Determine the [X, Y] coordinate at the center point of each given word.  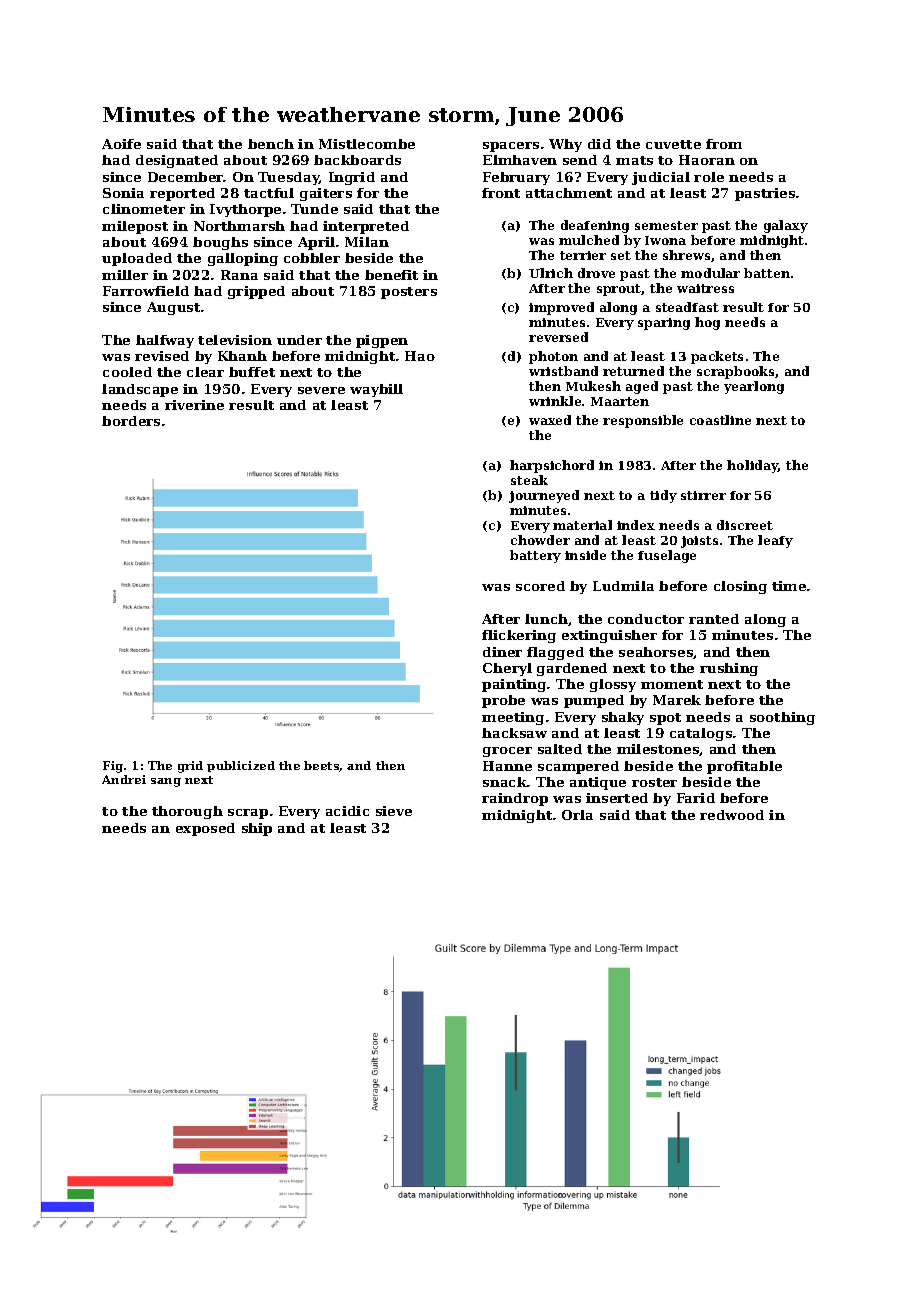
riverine [194, 405]
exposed [205, 829]
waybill [376, 390]
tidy [663, 496]
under [299, 340]
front [501, 193]
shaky [623, 718]
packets [717, 357]
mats [634, 160]
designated [177, 161]
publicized [241, 766]
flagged [555, 653]
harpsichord [552, 466]
